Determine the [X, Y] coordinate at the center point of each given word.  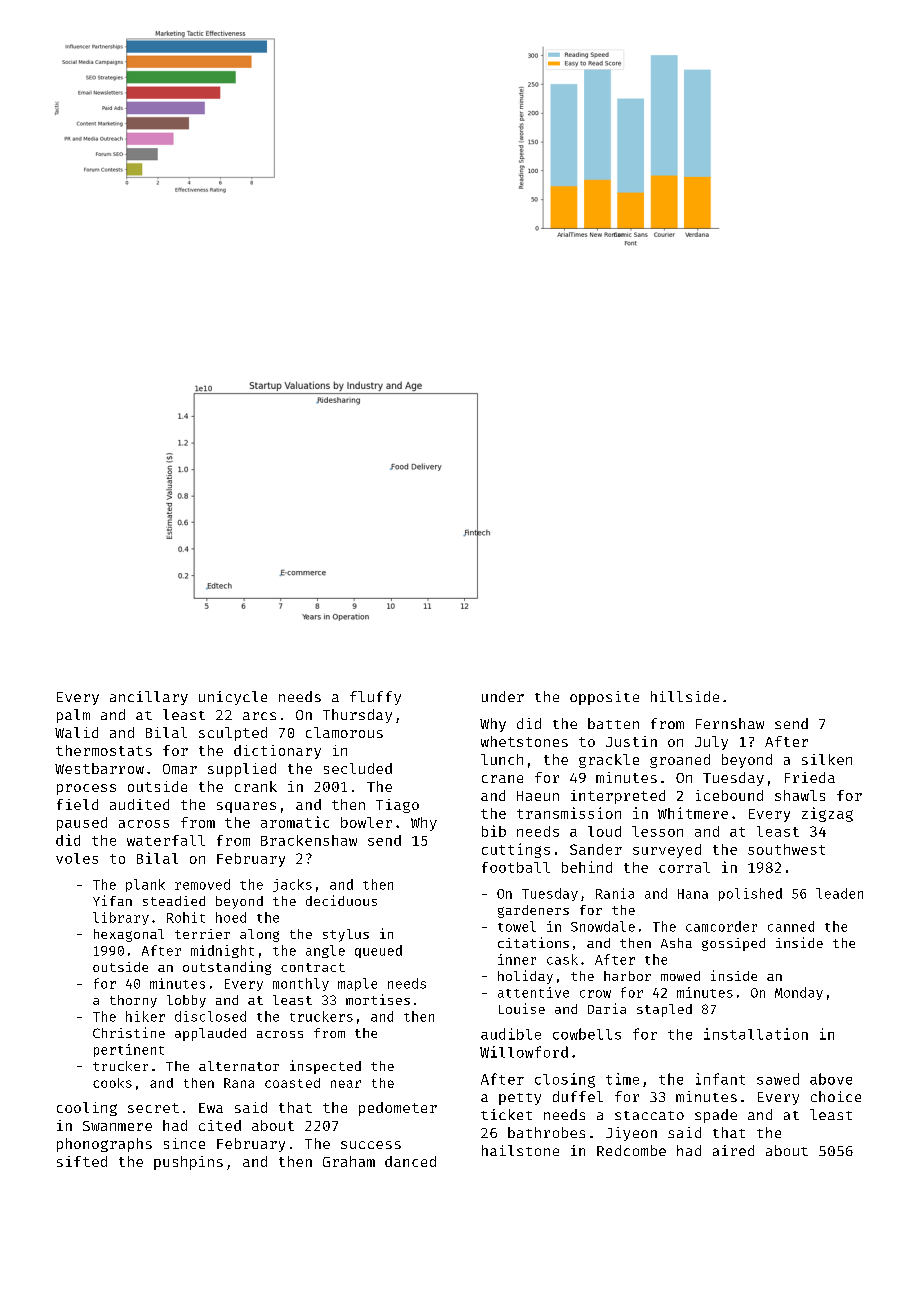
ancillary [149, 698]
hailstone [520, 1150]
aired [733, 1150]
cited [220, 1125]
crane [502, 779]
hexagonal [129, 935]
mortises [378, 999]
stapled [664, 1010]
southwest [786, 849]
